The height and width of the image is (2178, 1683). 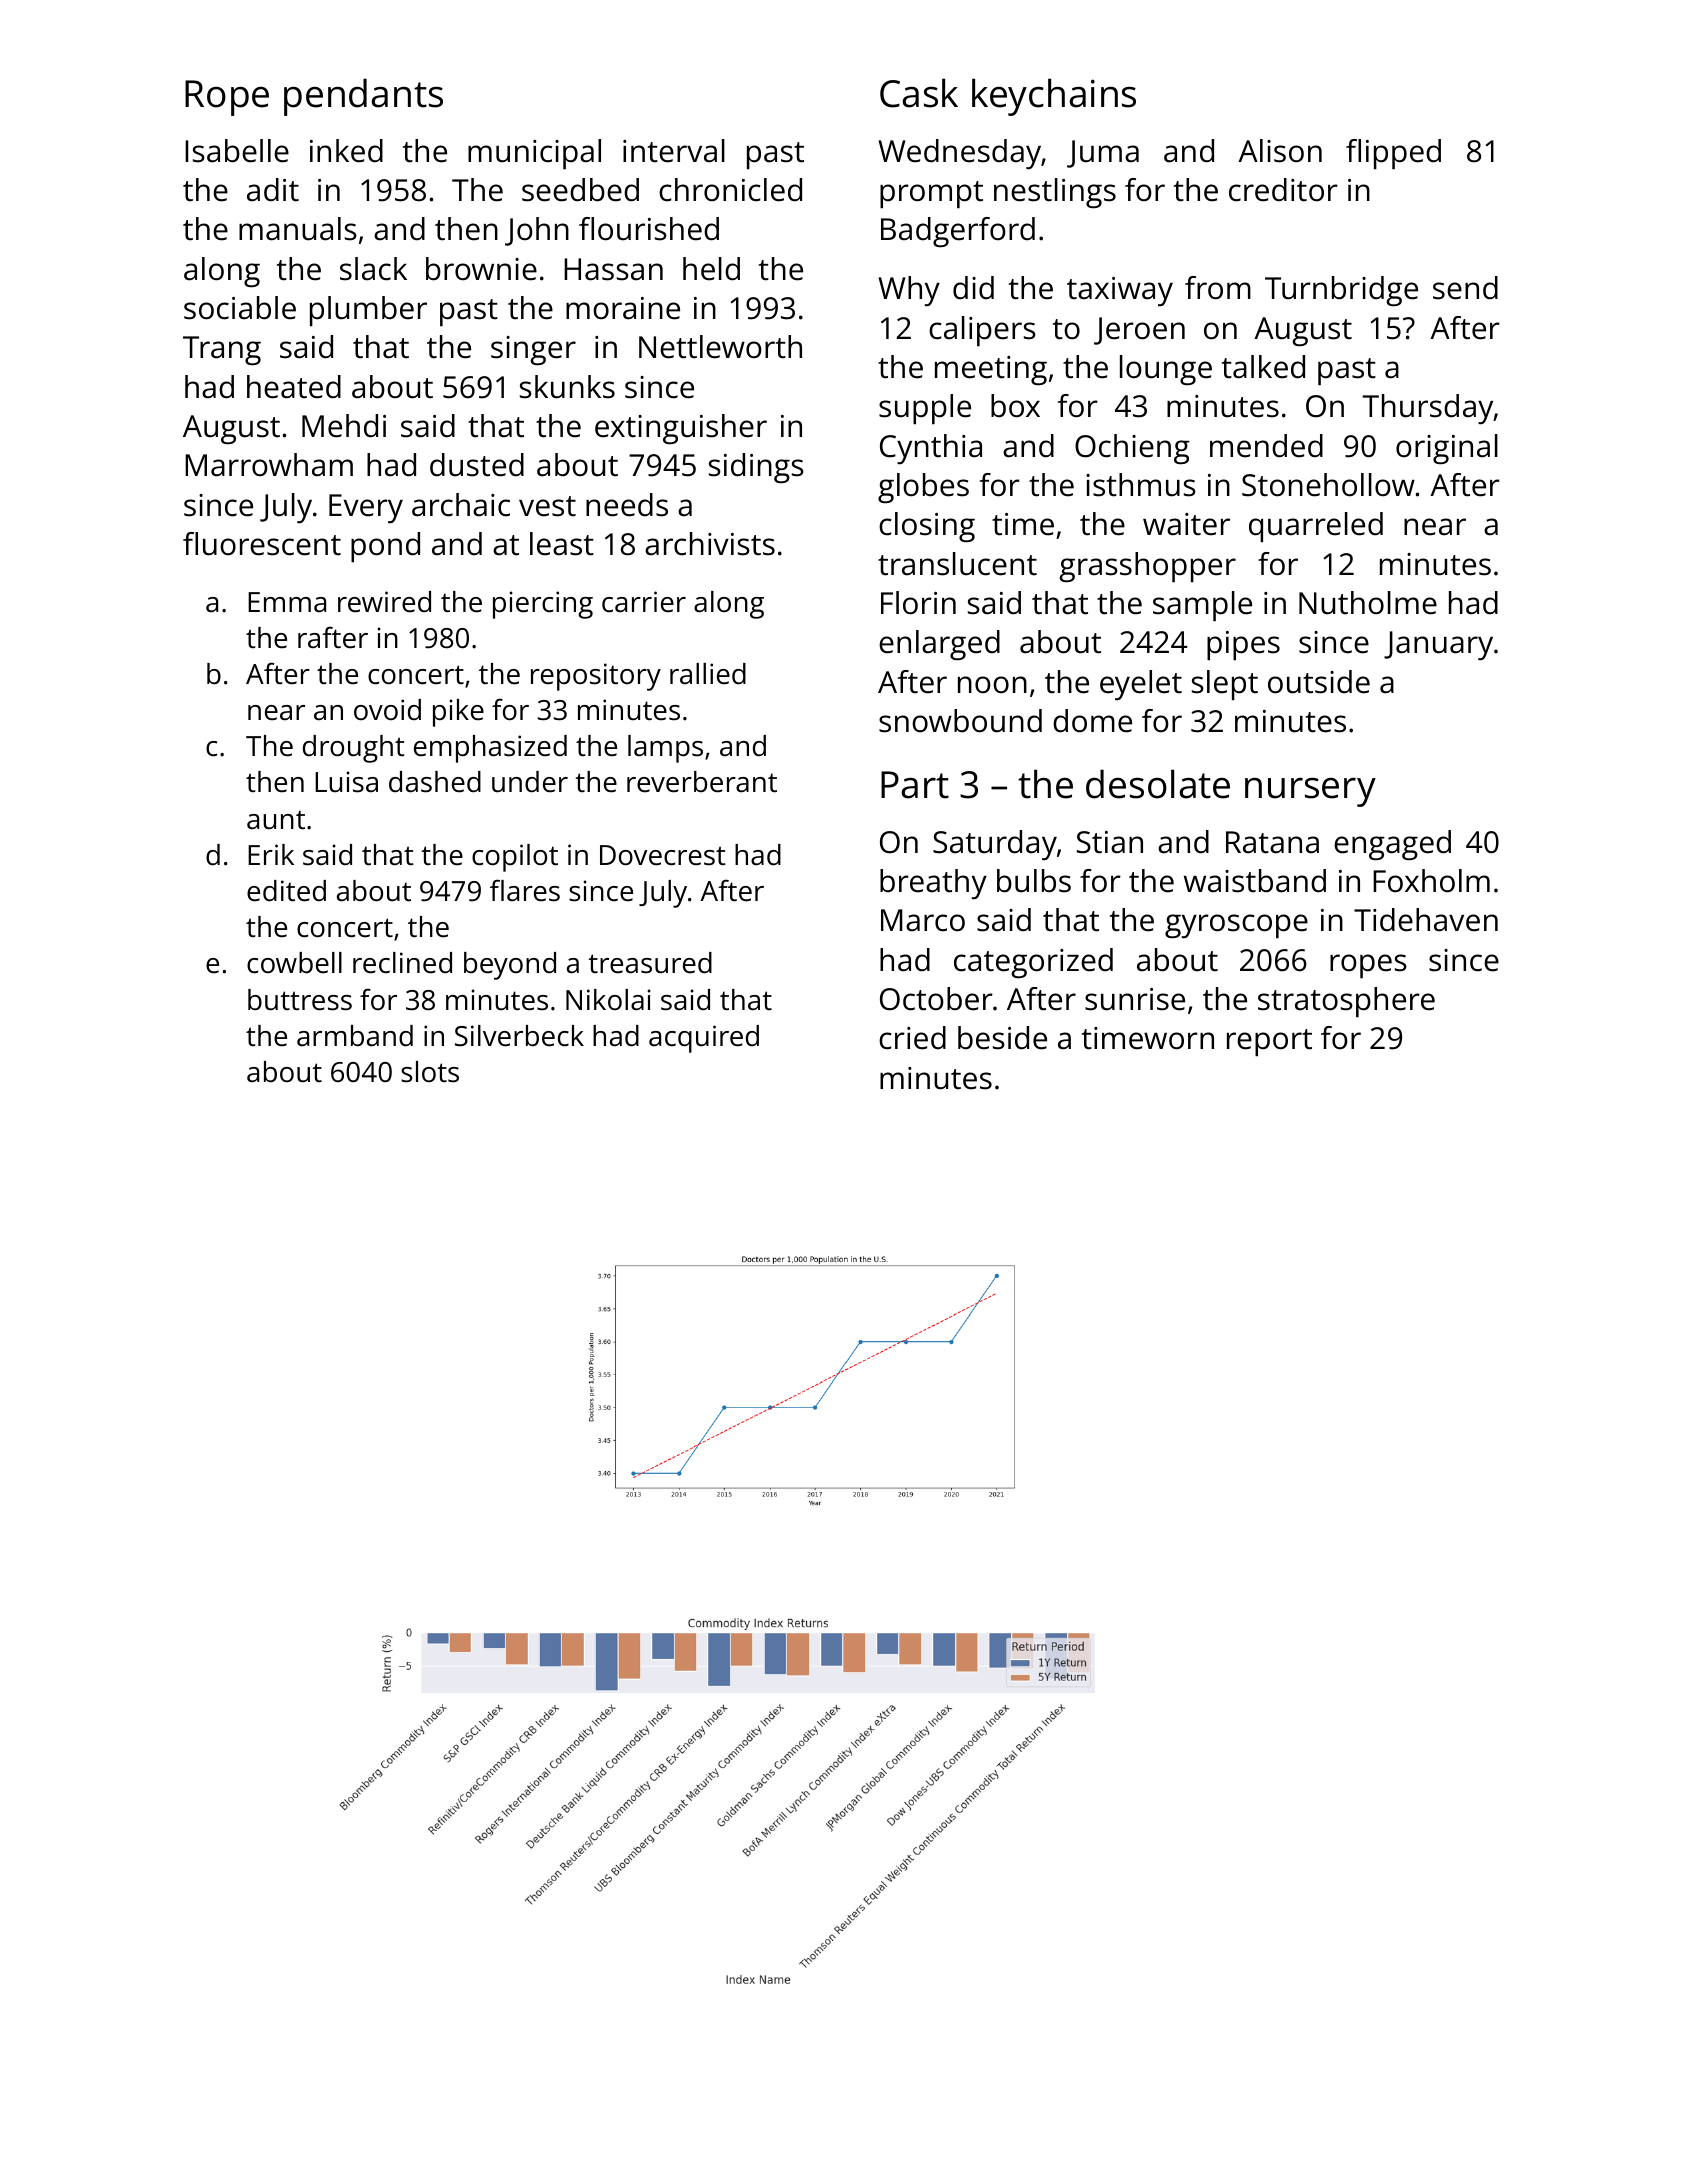 What do you see at coordinates (1266, 446) in the image?
I see `mended` at bounding box center [1266, 446].
